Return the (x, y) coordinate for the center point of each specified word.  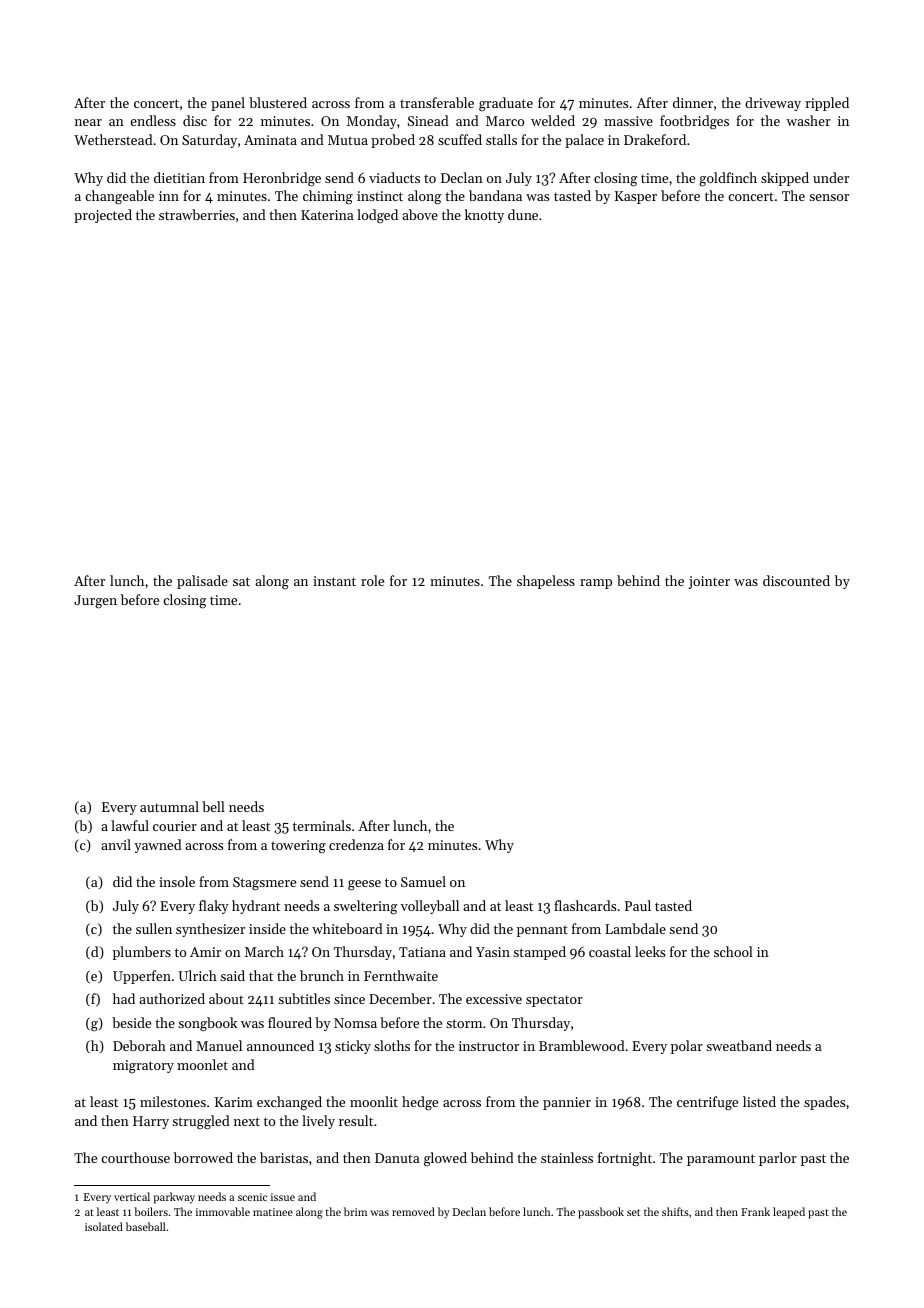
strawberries (197, 214)
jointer (709, 582)
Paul (638, 905)
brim (355, 1211)
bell (213, 806)
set (633, 1212)
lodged (377, 216)
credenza (356, 844)
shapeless (546, 582)
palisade (202, 582)
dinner (693, 102)
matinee (273, 1212)
